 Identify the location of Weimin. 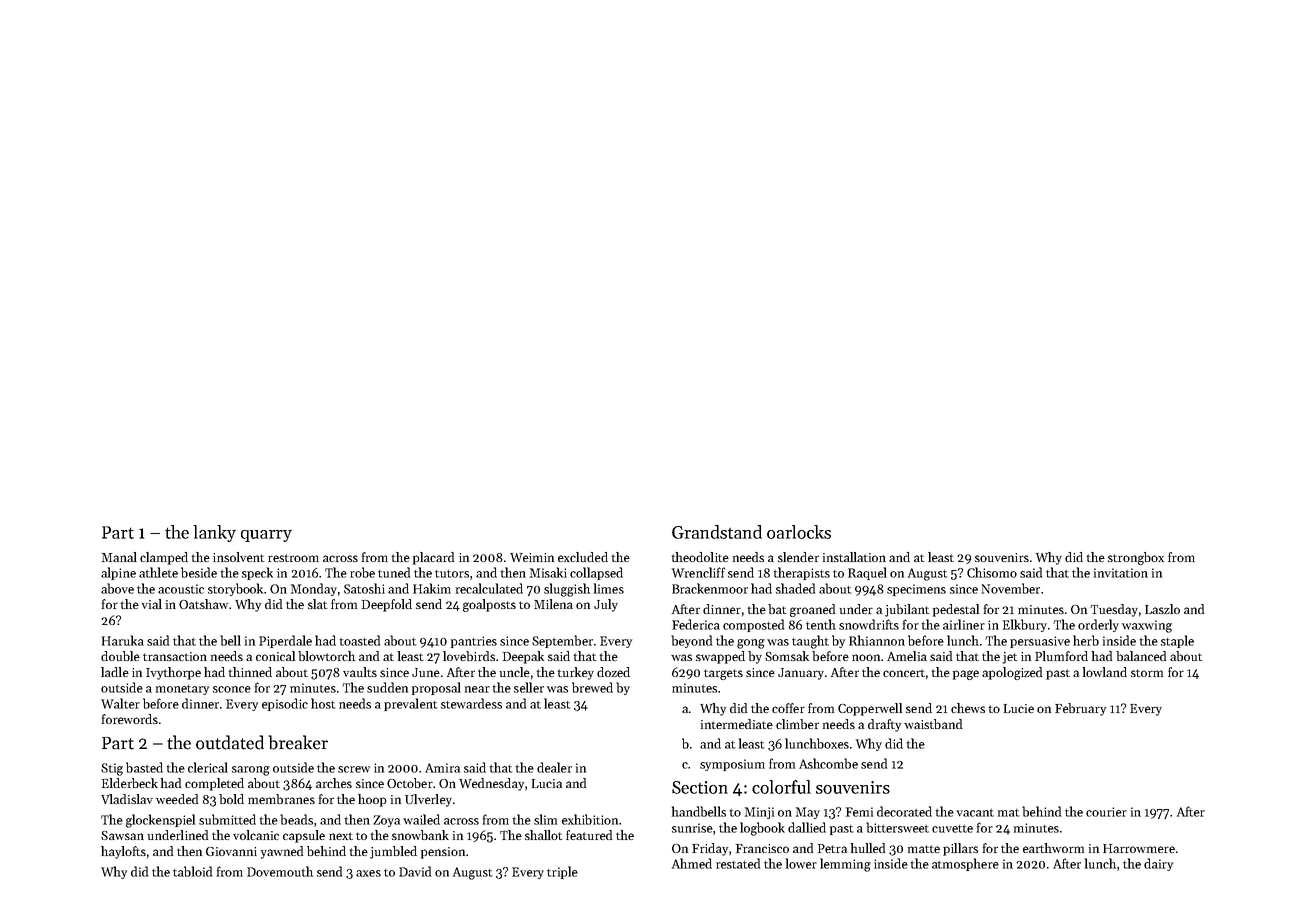
(532, 557).
